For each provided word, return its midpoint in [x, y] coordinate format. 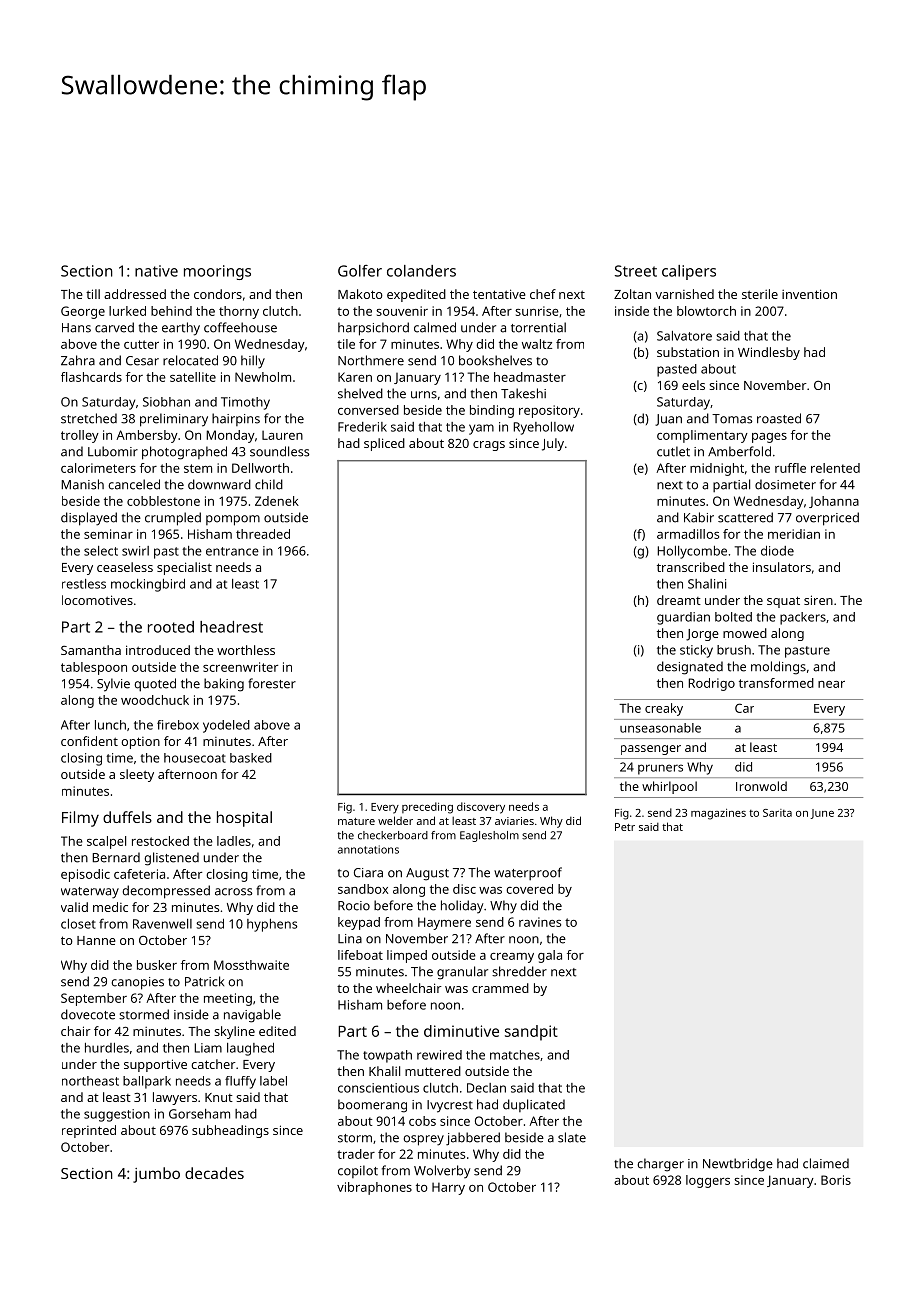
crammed [500, 988]
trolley [80, 436]
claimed [826, 1163]
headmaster [530, 377]
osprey [423, 1140]
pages [769, 438]
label [273, 1081]
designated [690, 668]
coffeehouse [240, 327]
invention [809, 294]
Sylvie [113, 685]
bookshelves [495, 360]
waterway [90, 893]
